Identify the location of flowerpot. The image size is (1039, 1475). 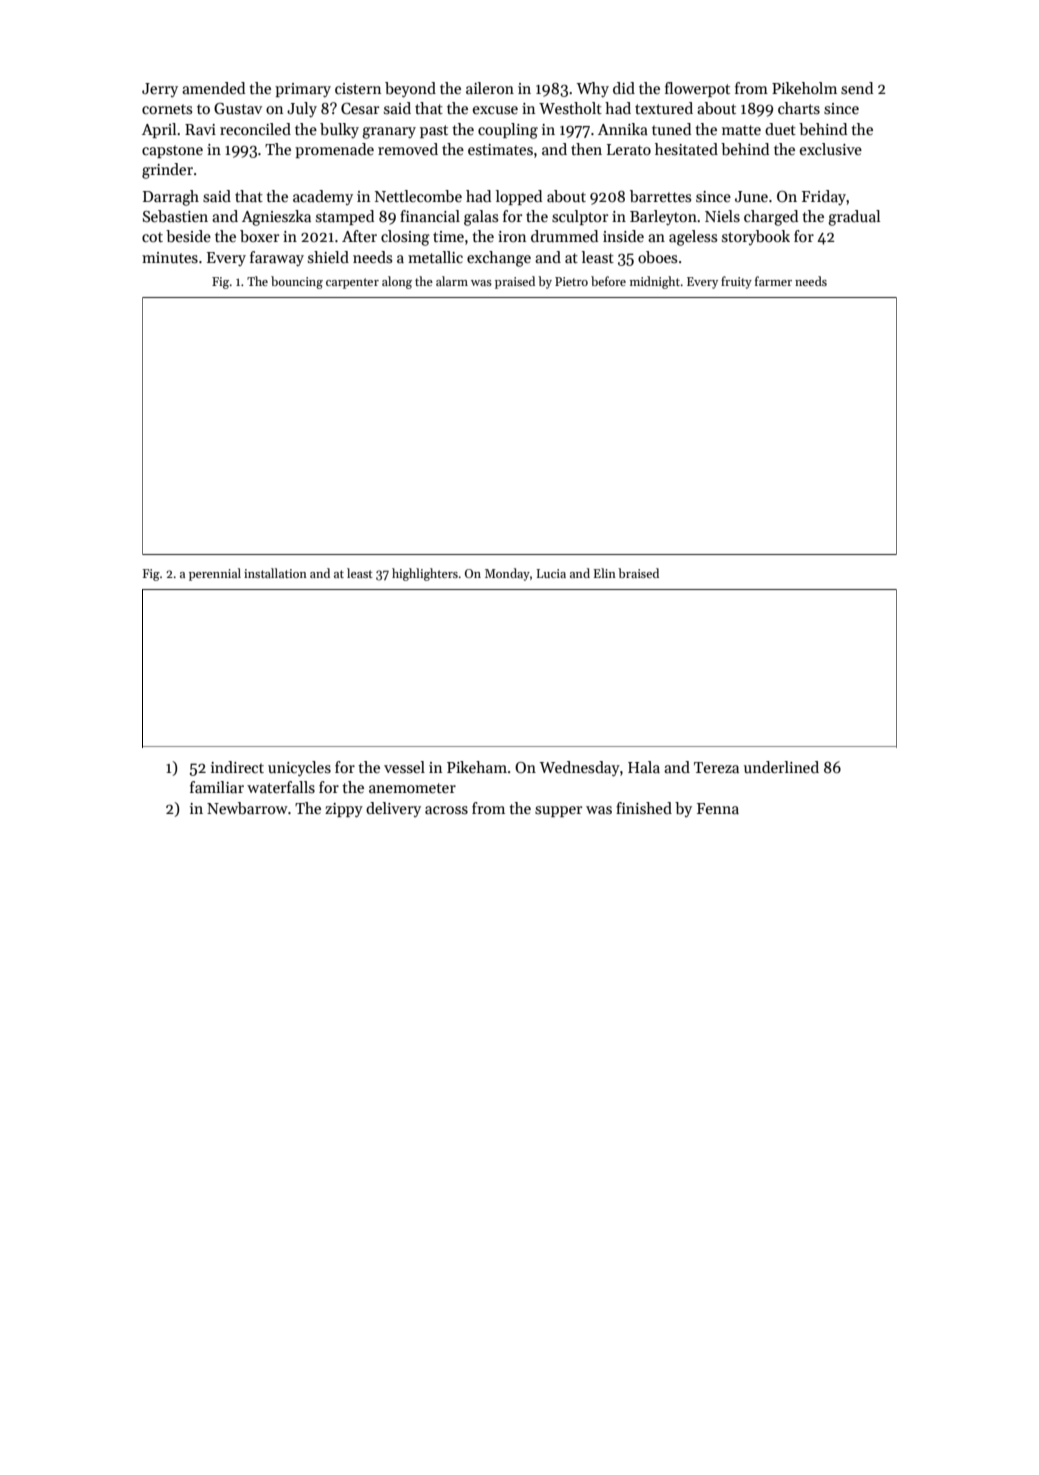
(697, 89).
